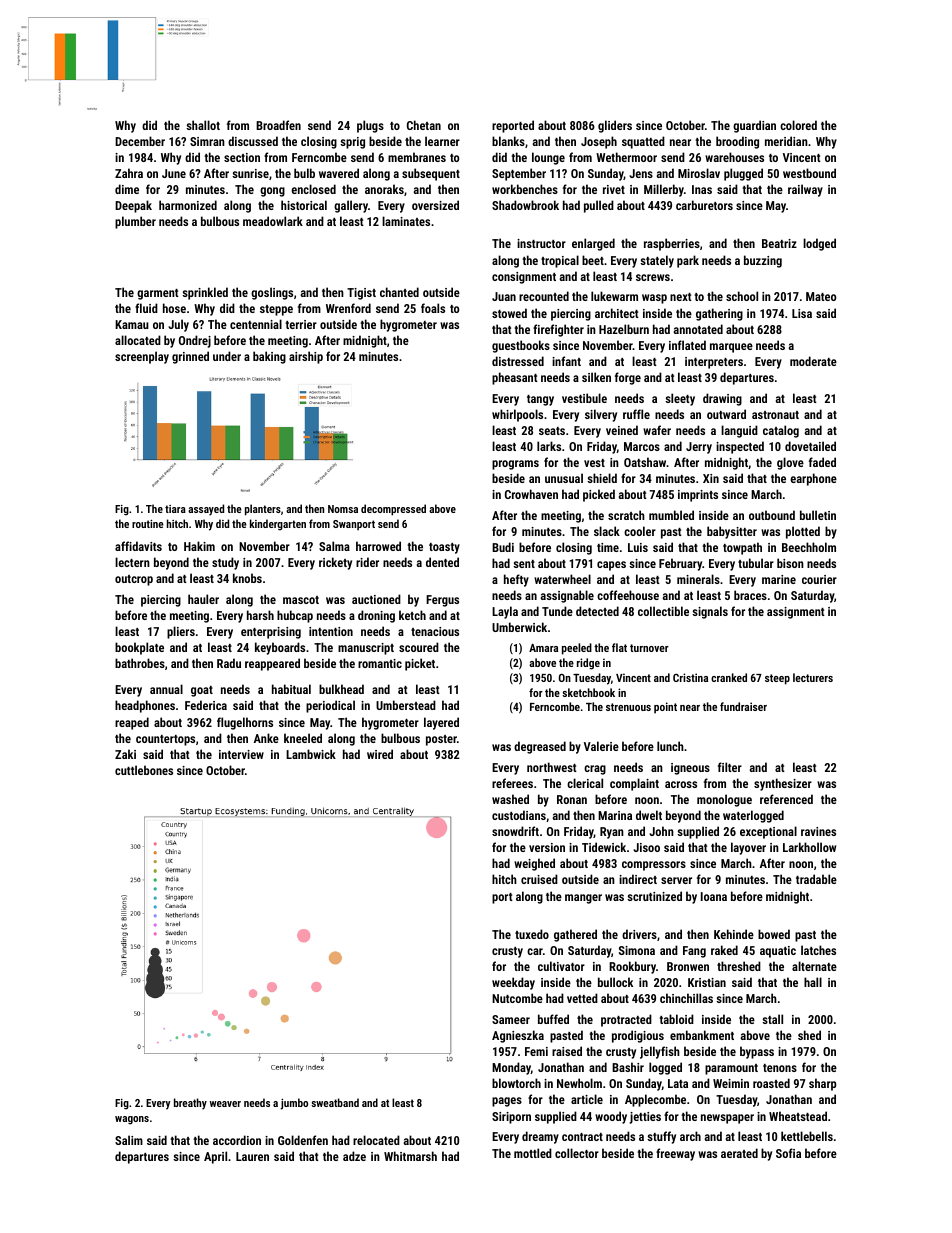  What do you see at coordinates (628, 378) in the screenshot?
I see `forge` at bounding box center [628, 378].
